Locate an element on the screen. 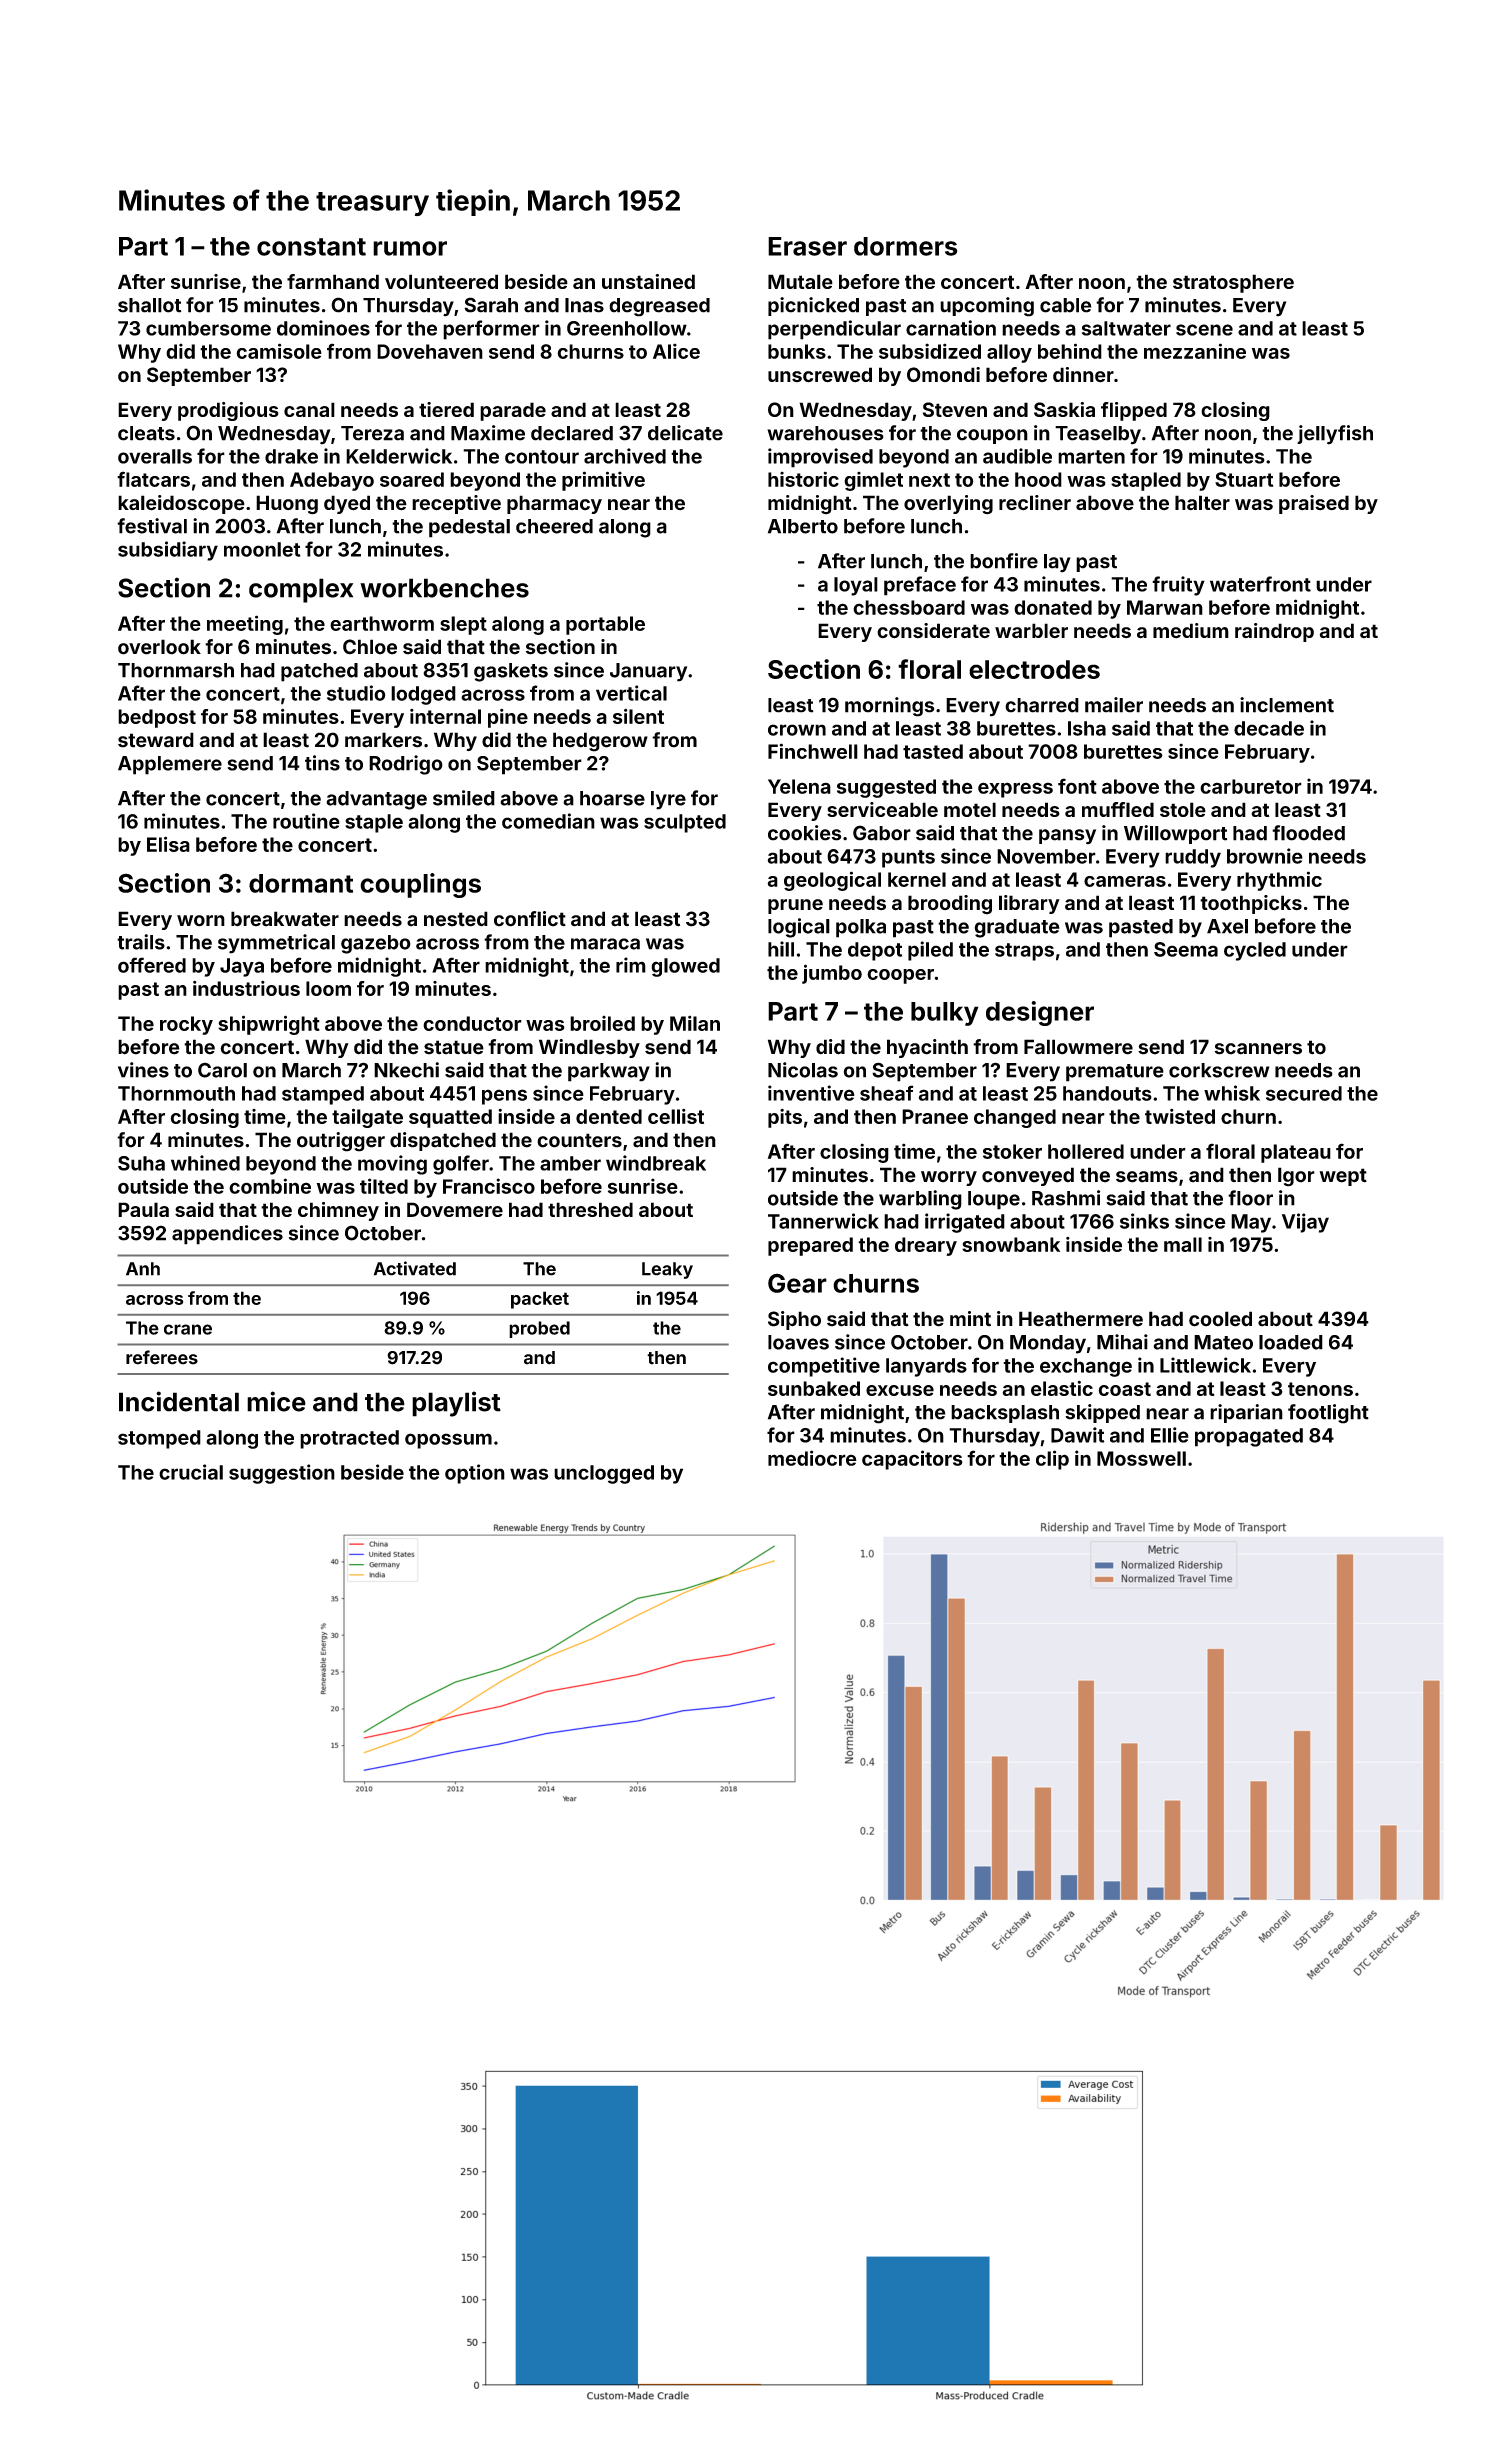  performer is located at coordinates (491, 330).
